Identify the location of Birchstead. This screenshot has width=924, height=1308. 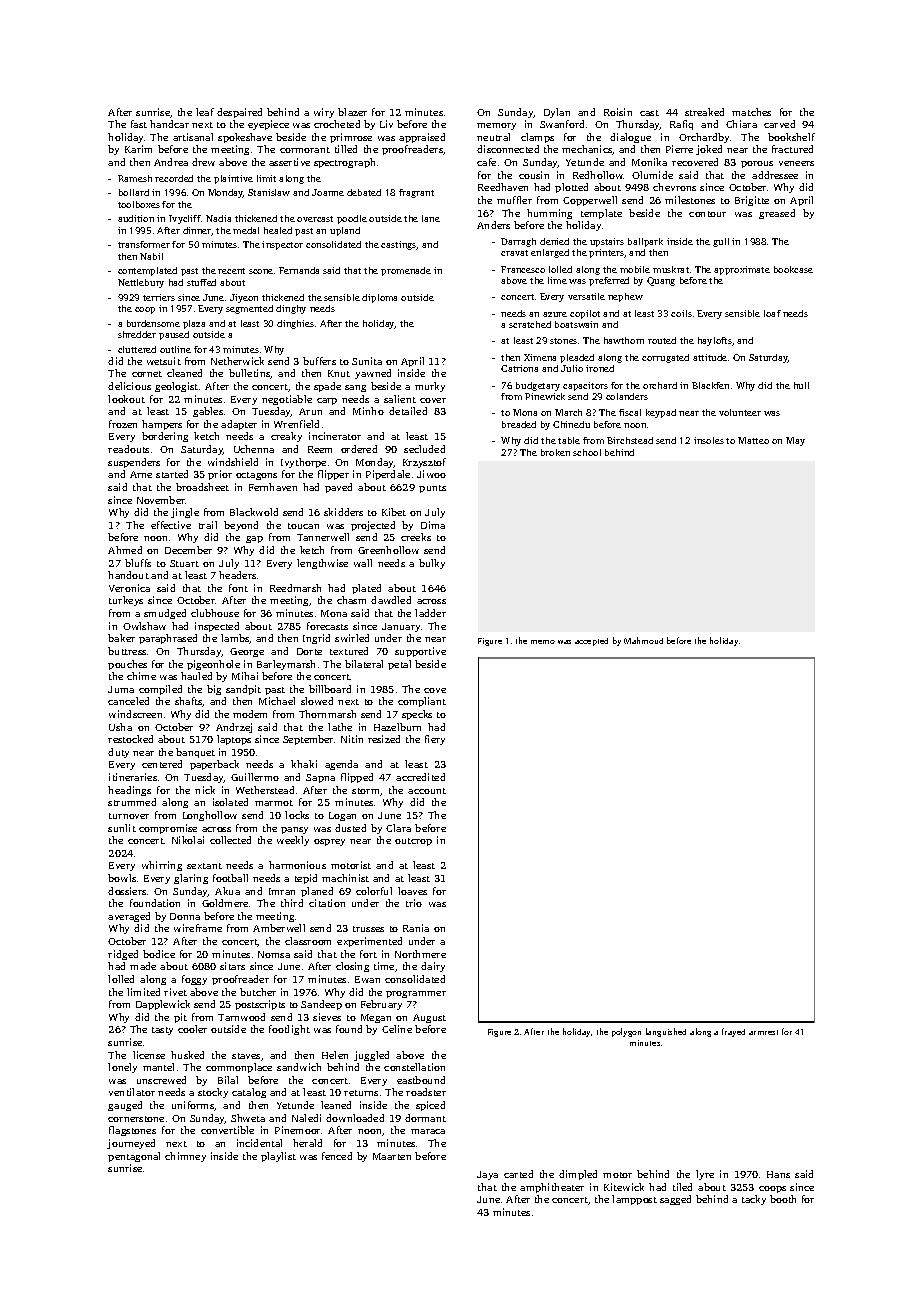
(630, 440).
